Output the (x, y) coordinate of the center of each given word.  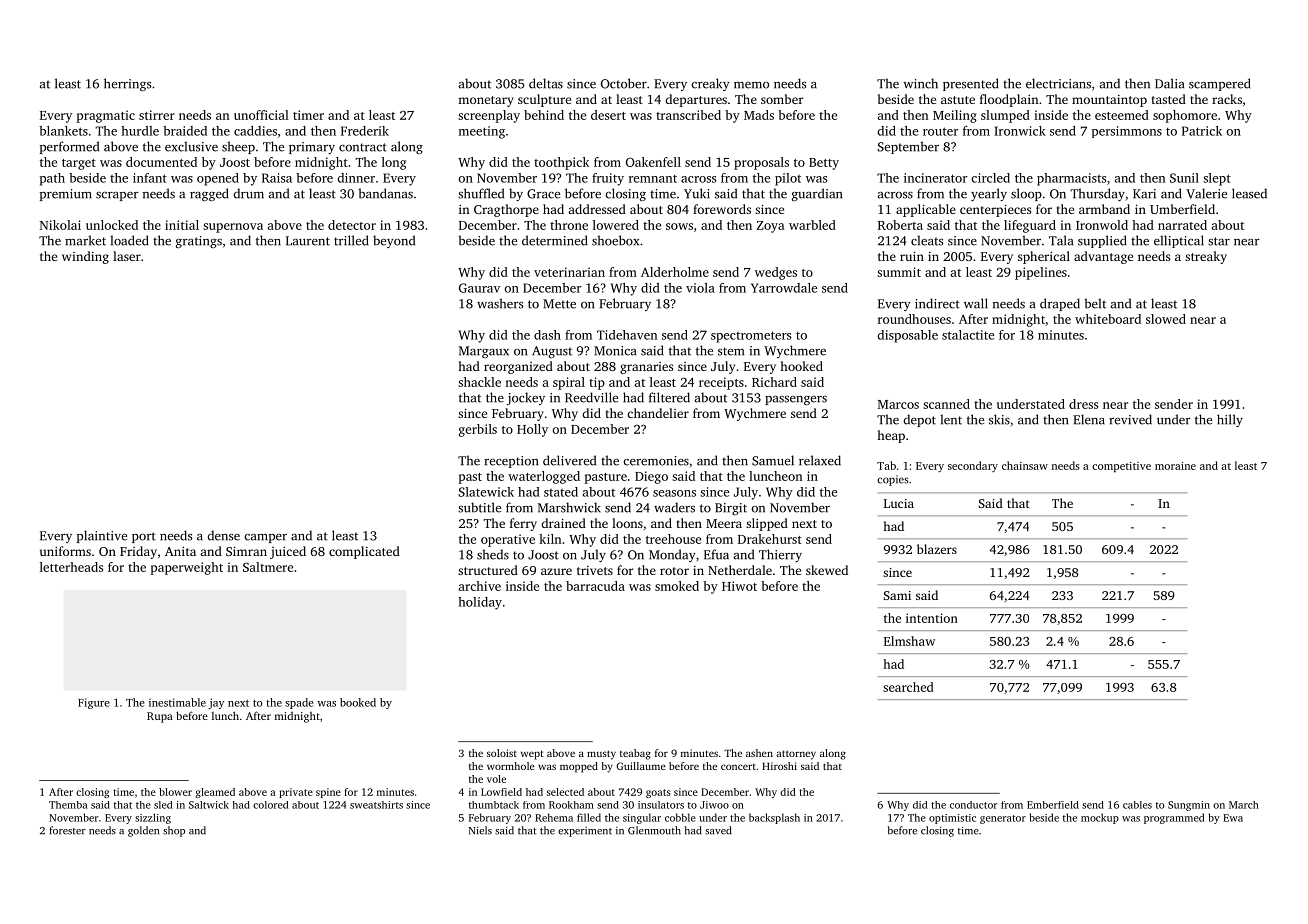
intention (932, 618)
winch (920, 83)
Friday (138, 552)
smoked (677, 586)
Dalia (1169, 83)
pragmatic (105, 116)
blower (175, 792)
